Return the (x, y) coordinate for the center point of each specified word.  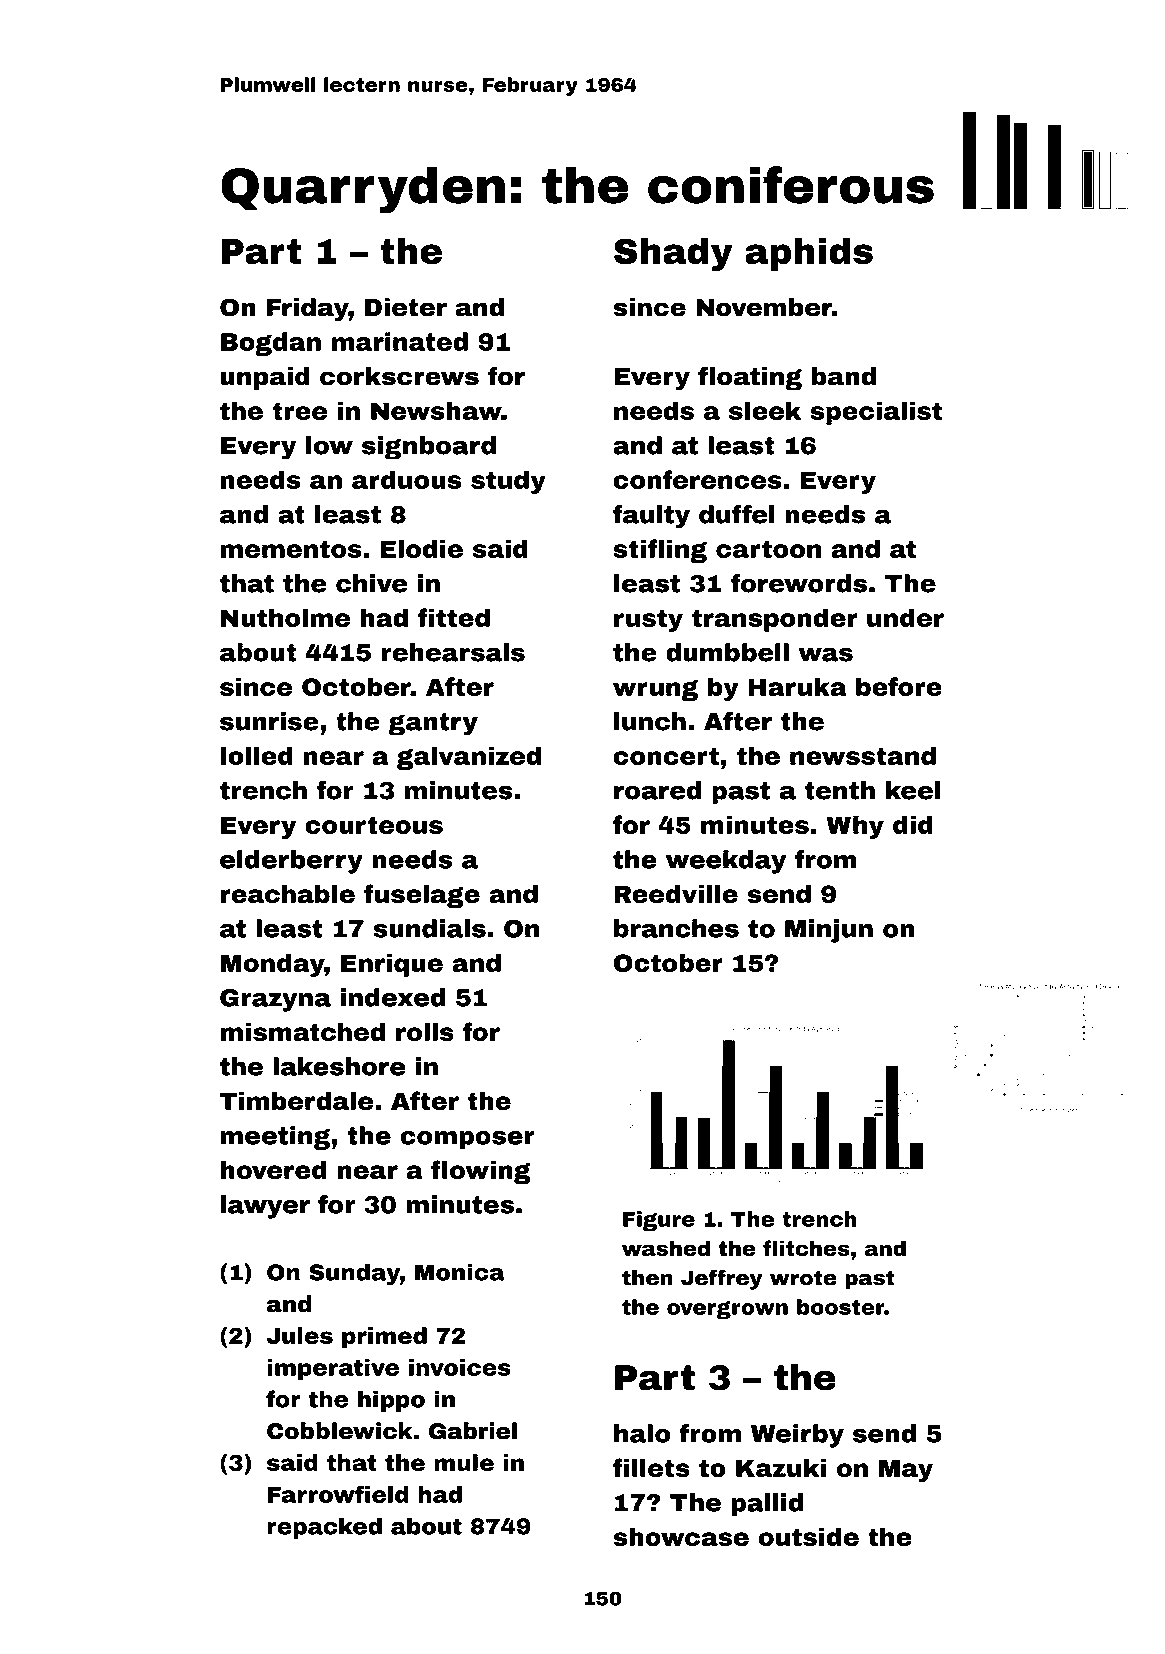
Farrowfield (338, 1494)
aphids (809, 254)
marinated (400, 341)
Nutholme (285, 617)
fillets (651, 1467)
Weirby (797, 1436)
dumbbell (727, 652)
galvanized (469, 758)
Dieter (406, 307)
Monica (460, 1272)
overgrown (727, 1310)
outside (809, 1536)
